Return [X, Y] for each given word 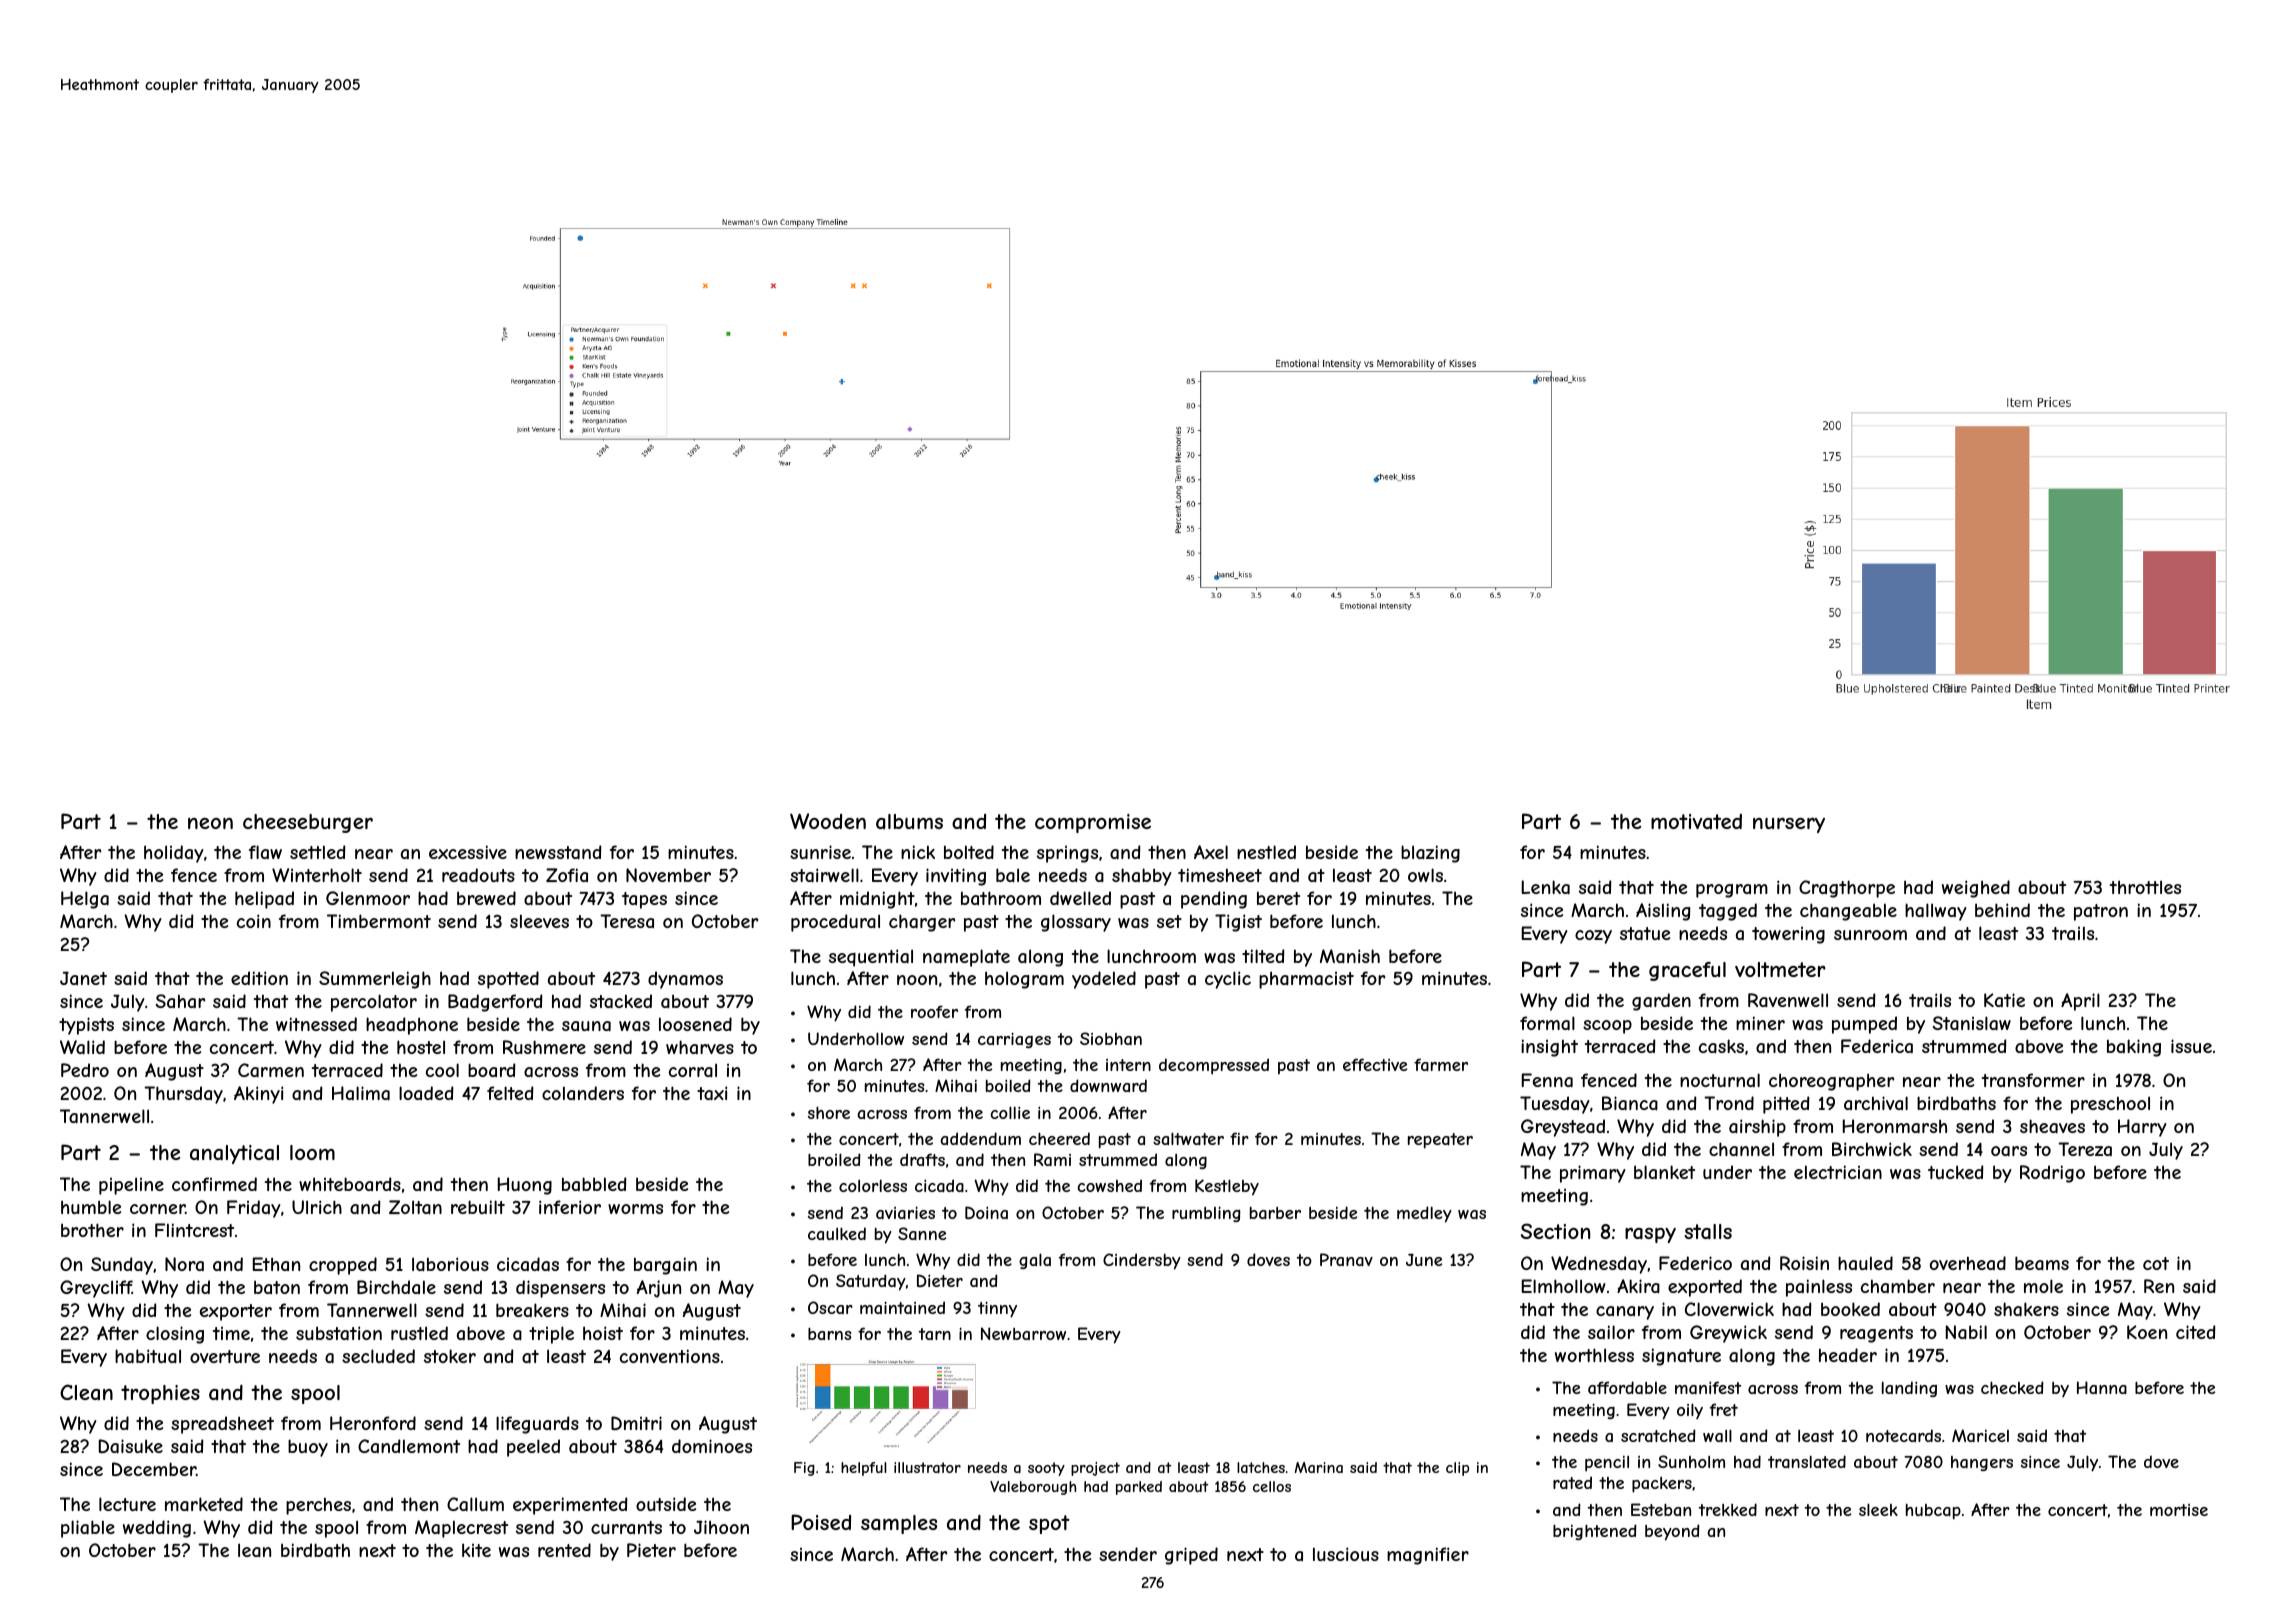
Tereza [2085, 1149]
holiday [174, 854]
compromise [1093, 823]
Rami [1052, 1159]
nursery [1789, 825]
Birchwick [1872, 1149]
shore [829, 1112]
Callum [475, 1504]
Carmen [271, 1070]
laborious [450, 1264]
